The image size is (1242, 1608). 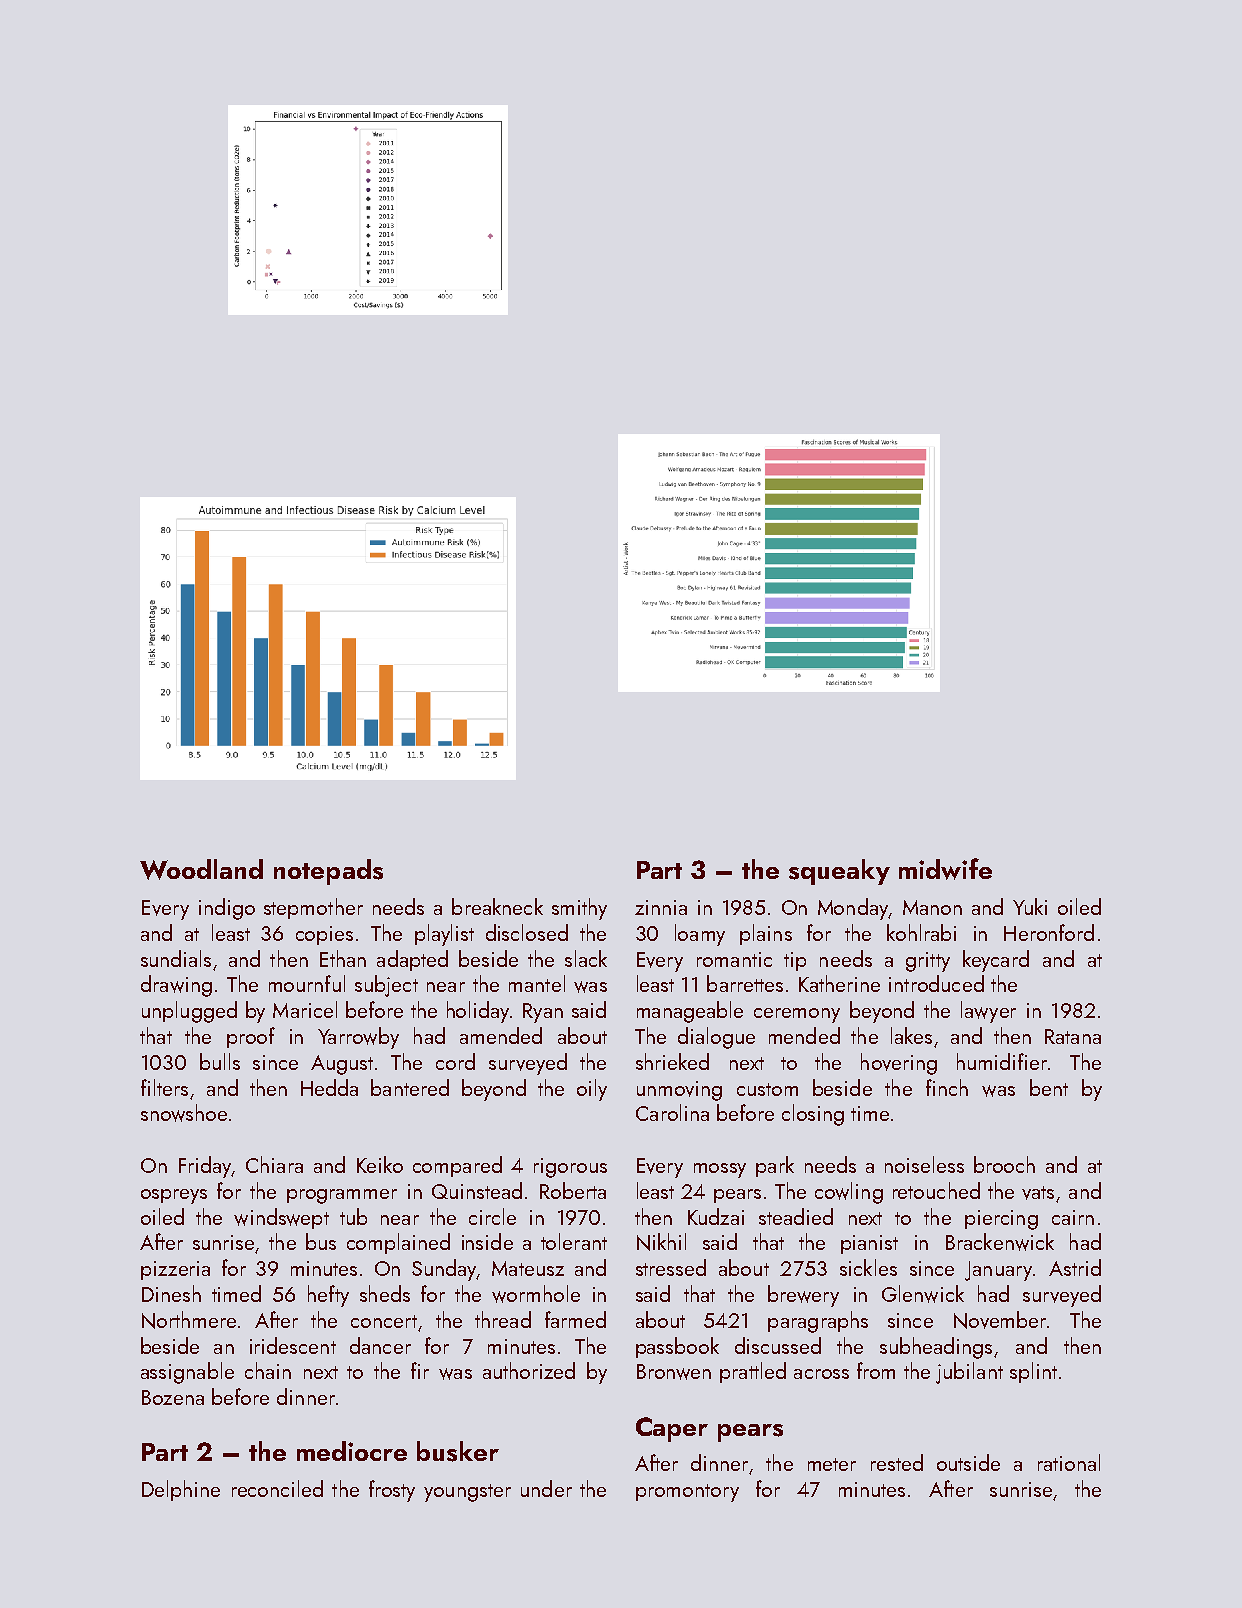 What do you see at coordinates (352, 1451) in the page?
I see `mediocre` at bounding box center [352, 1451].
